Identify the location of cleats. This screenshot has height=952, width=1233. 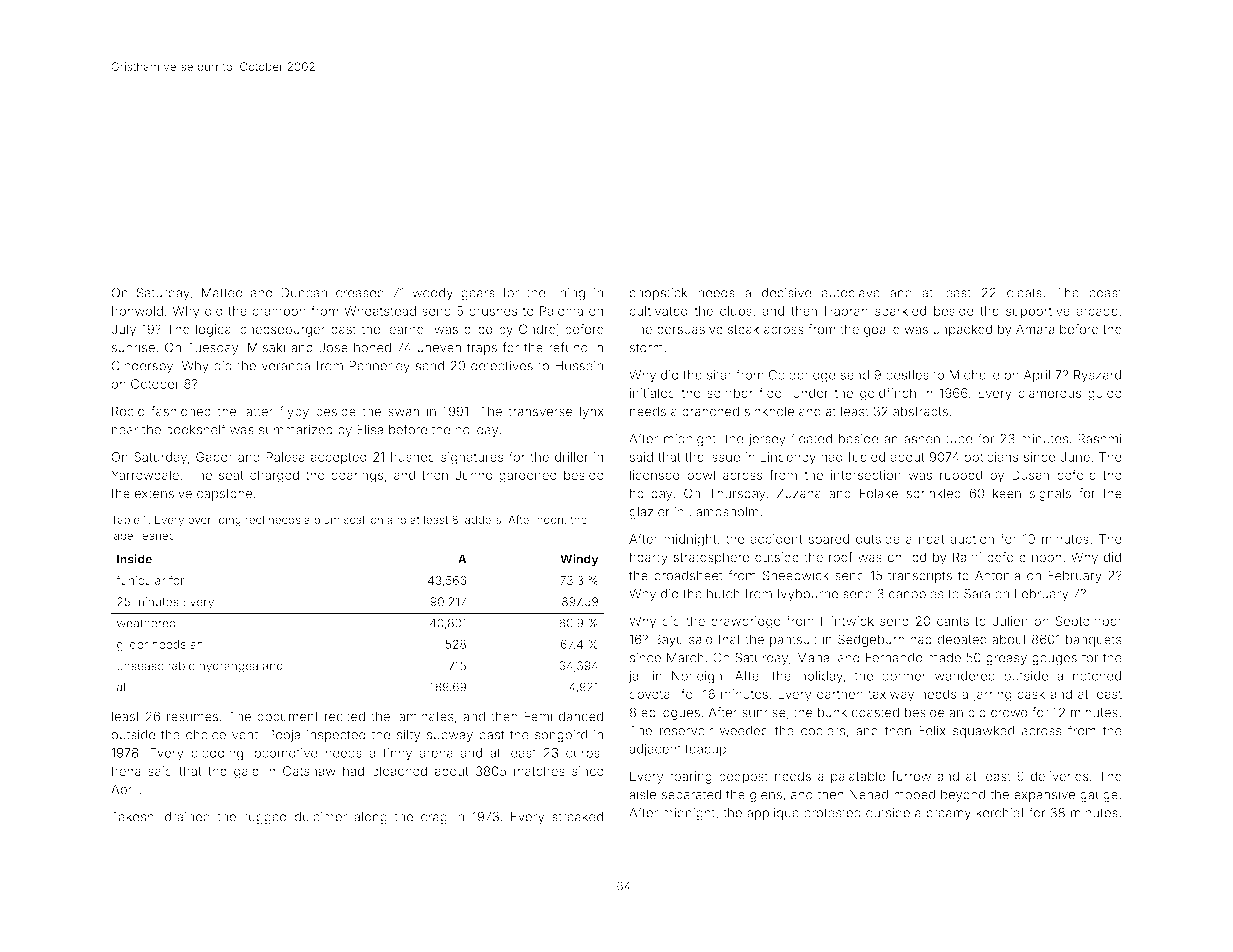
(1024, 293).
